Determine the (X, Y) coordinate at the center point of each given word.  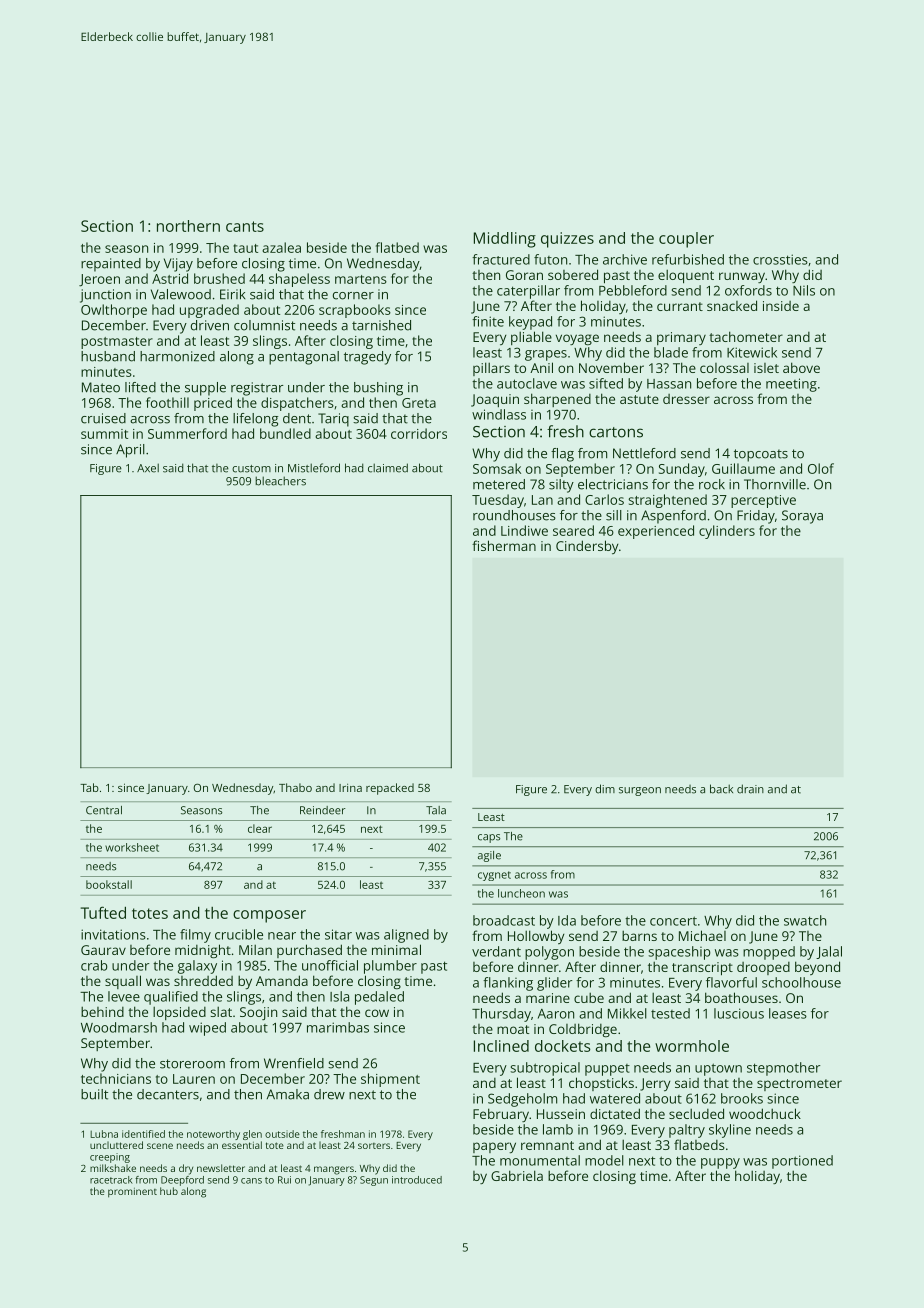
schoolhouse (801, 982)
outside (282, 1134)
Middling (505, 240)
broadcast (504, 920)
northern (188, 226)
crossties (780, 259)
